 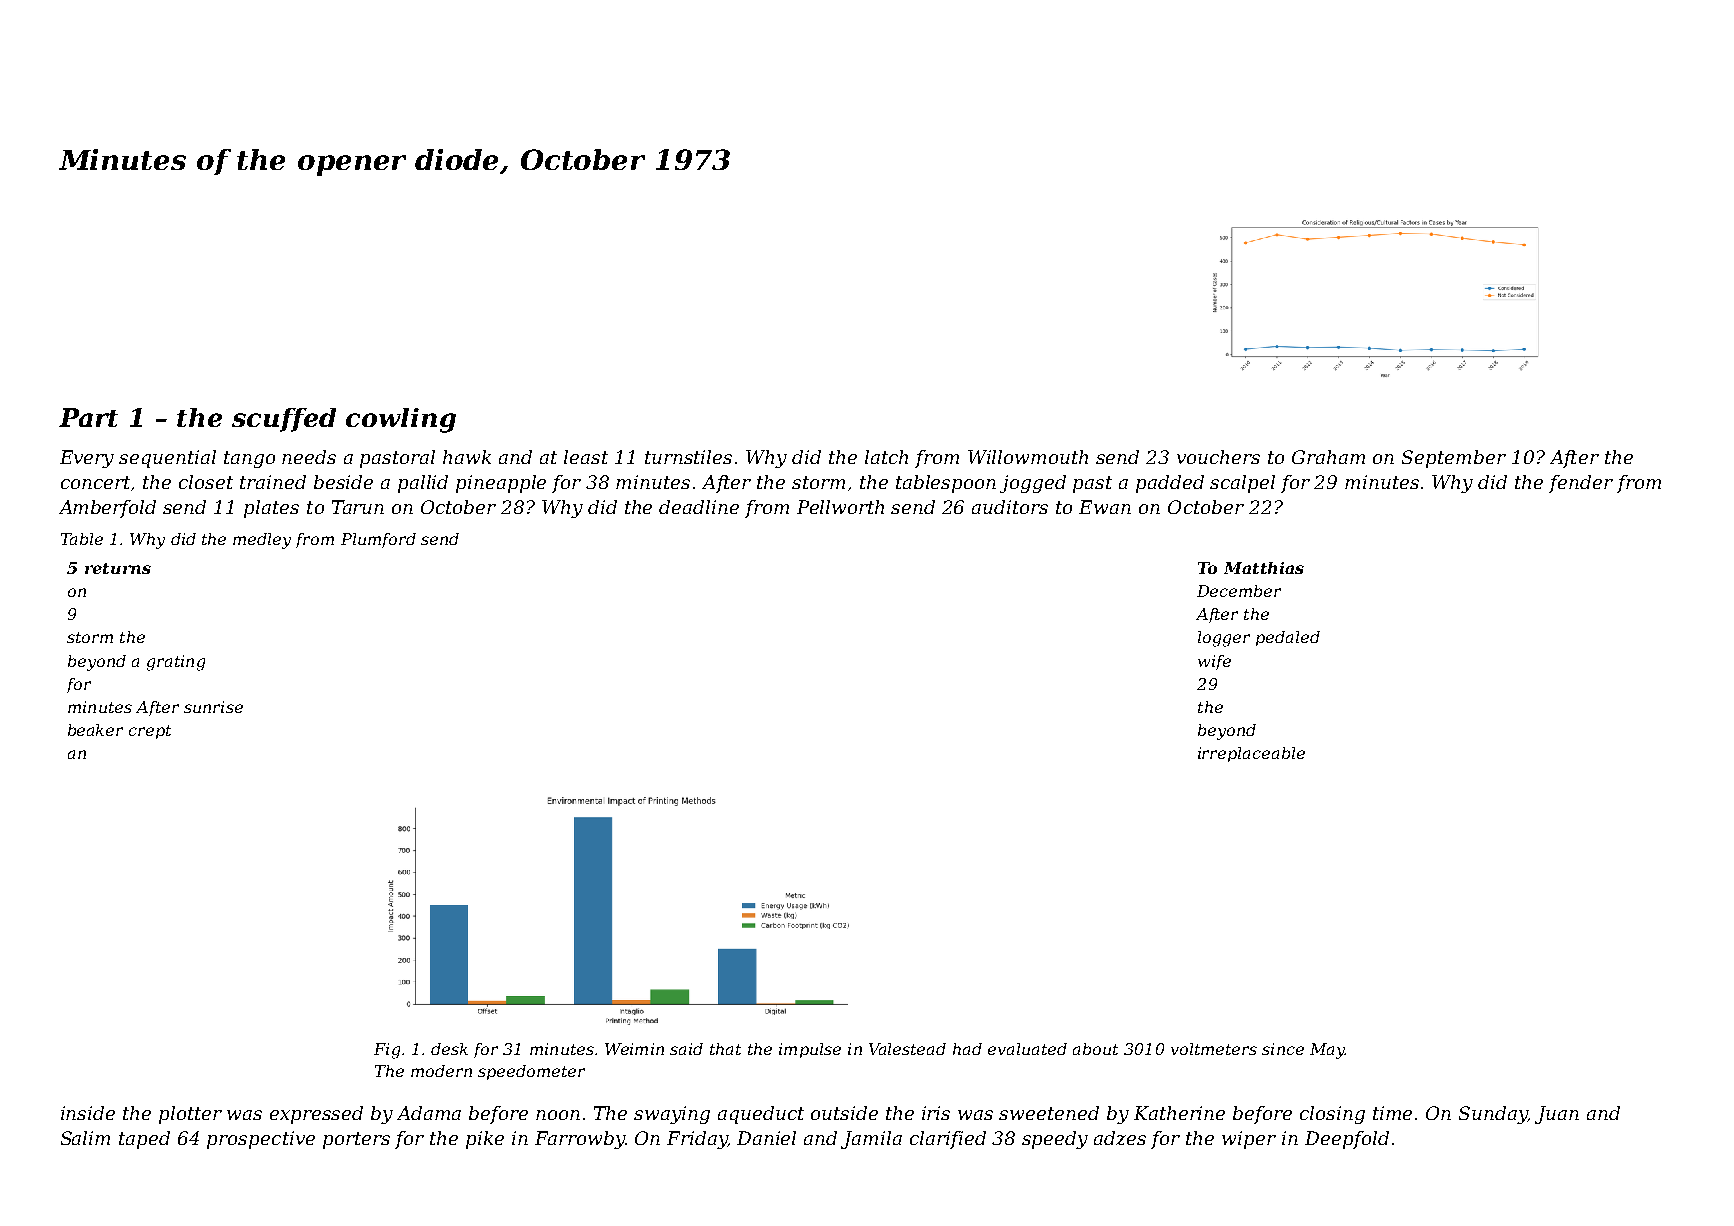 I want to click on Plumford, so click(x=378, y=540).
